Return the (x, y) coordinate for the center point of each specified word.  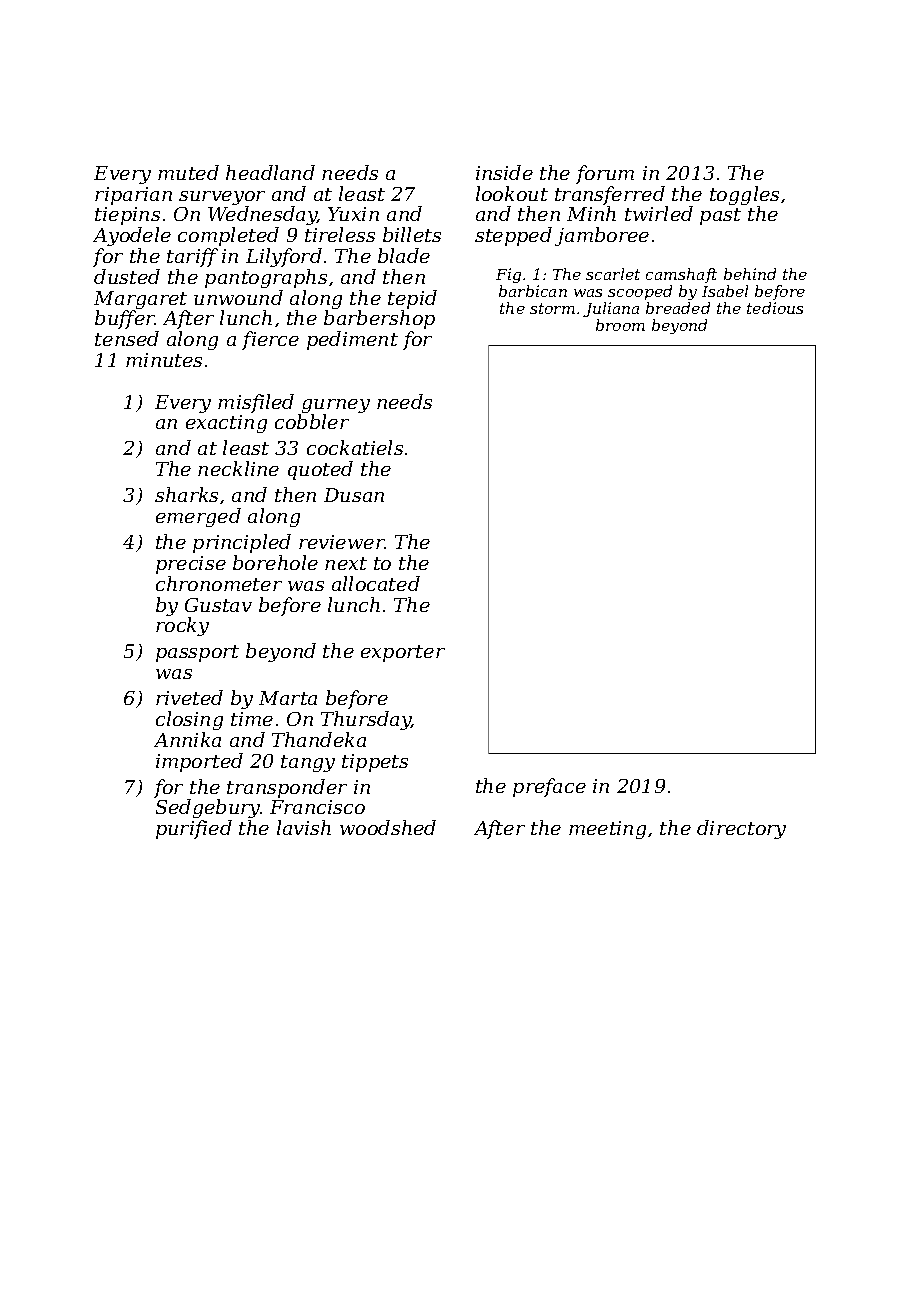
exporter (403, 653)
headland (270, 172)
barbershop (379, 319)
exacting (226, 424)
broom (620, 325)
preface (549, 787)
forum (605, 174)
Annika (187, 739)
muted (188, 172)
